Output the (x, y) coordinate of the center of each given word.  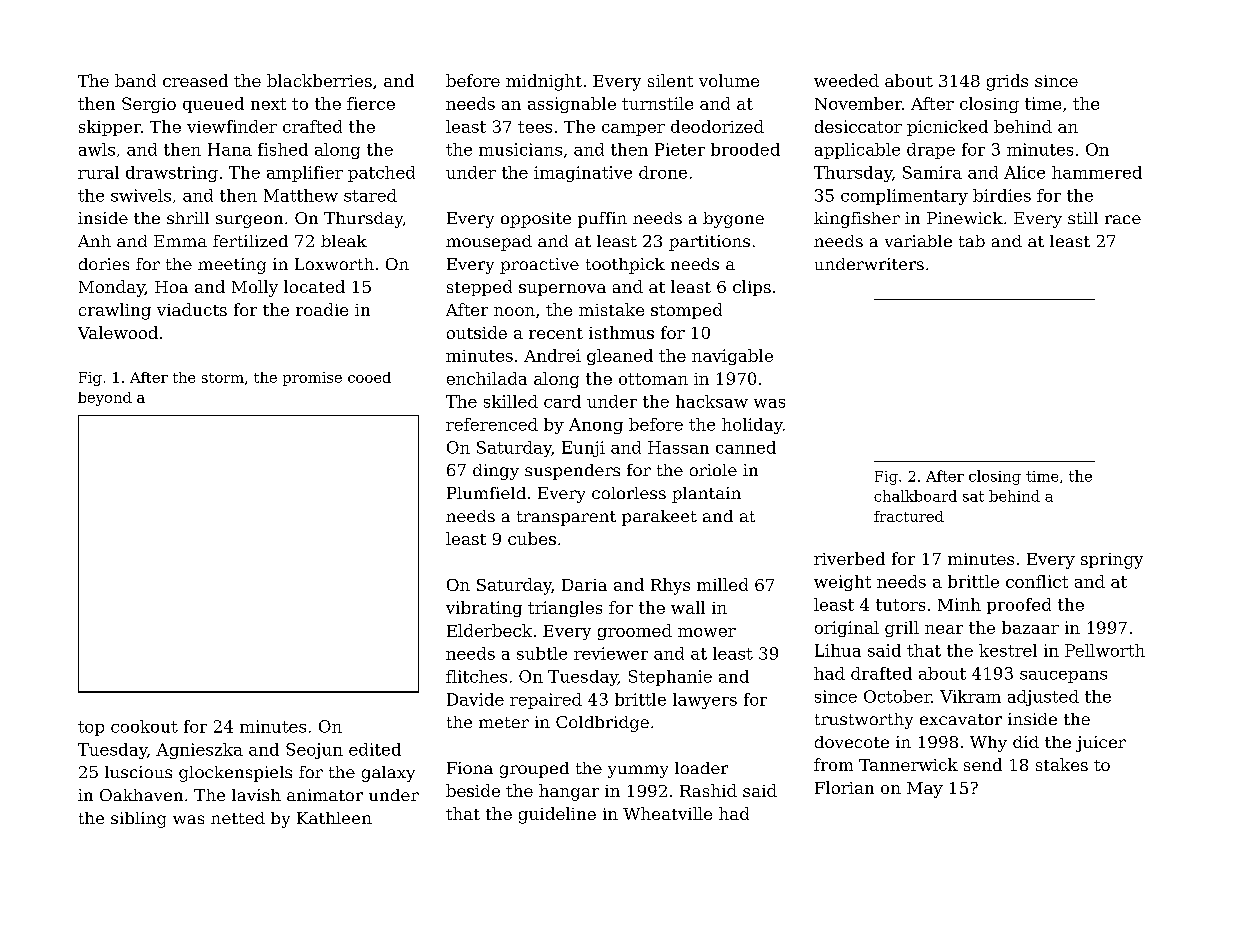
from (833, 764)
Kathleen (334, 818)
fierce (371, 103)
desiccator (858, 126)
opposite (536, 220)
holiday (752, 426)
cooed (369, 377)
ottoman (653, 379)
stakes (1062, 764)
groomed (635, 632)
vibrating (484, 609)
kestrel (1008, 650)
